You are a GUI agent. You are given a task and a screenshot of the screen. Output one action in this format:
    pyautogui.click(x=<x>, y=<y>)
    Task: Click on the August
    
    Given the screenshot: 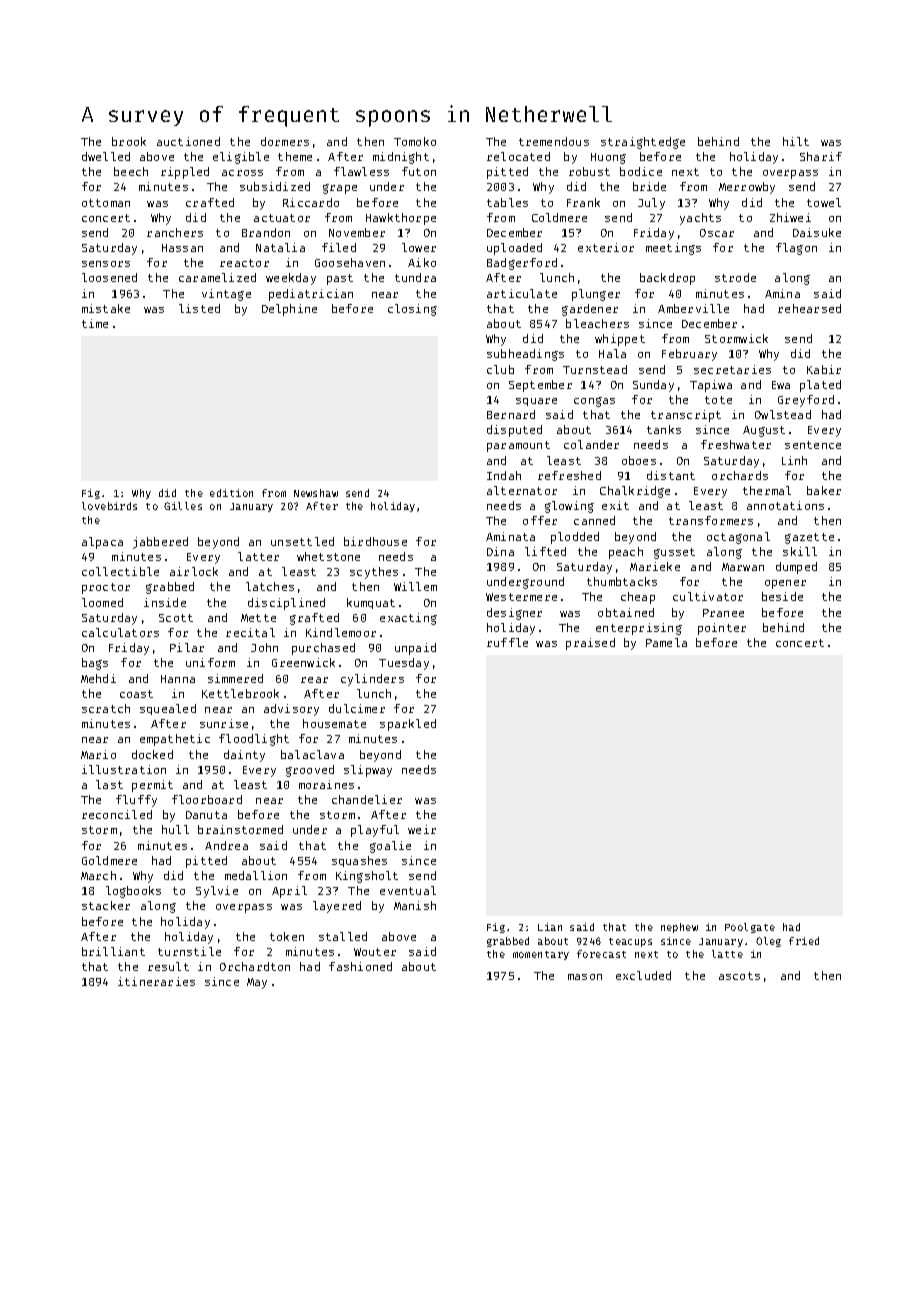 What is the action you would take?
    pyautogui.click(x=764, y=431)
